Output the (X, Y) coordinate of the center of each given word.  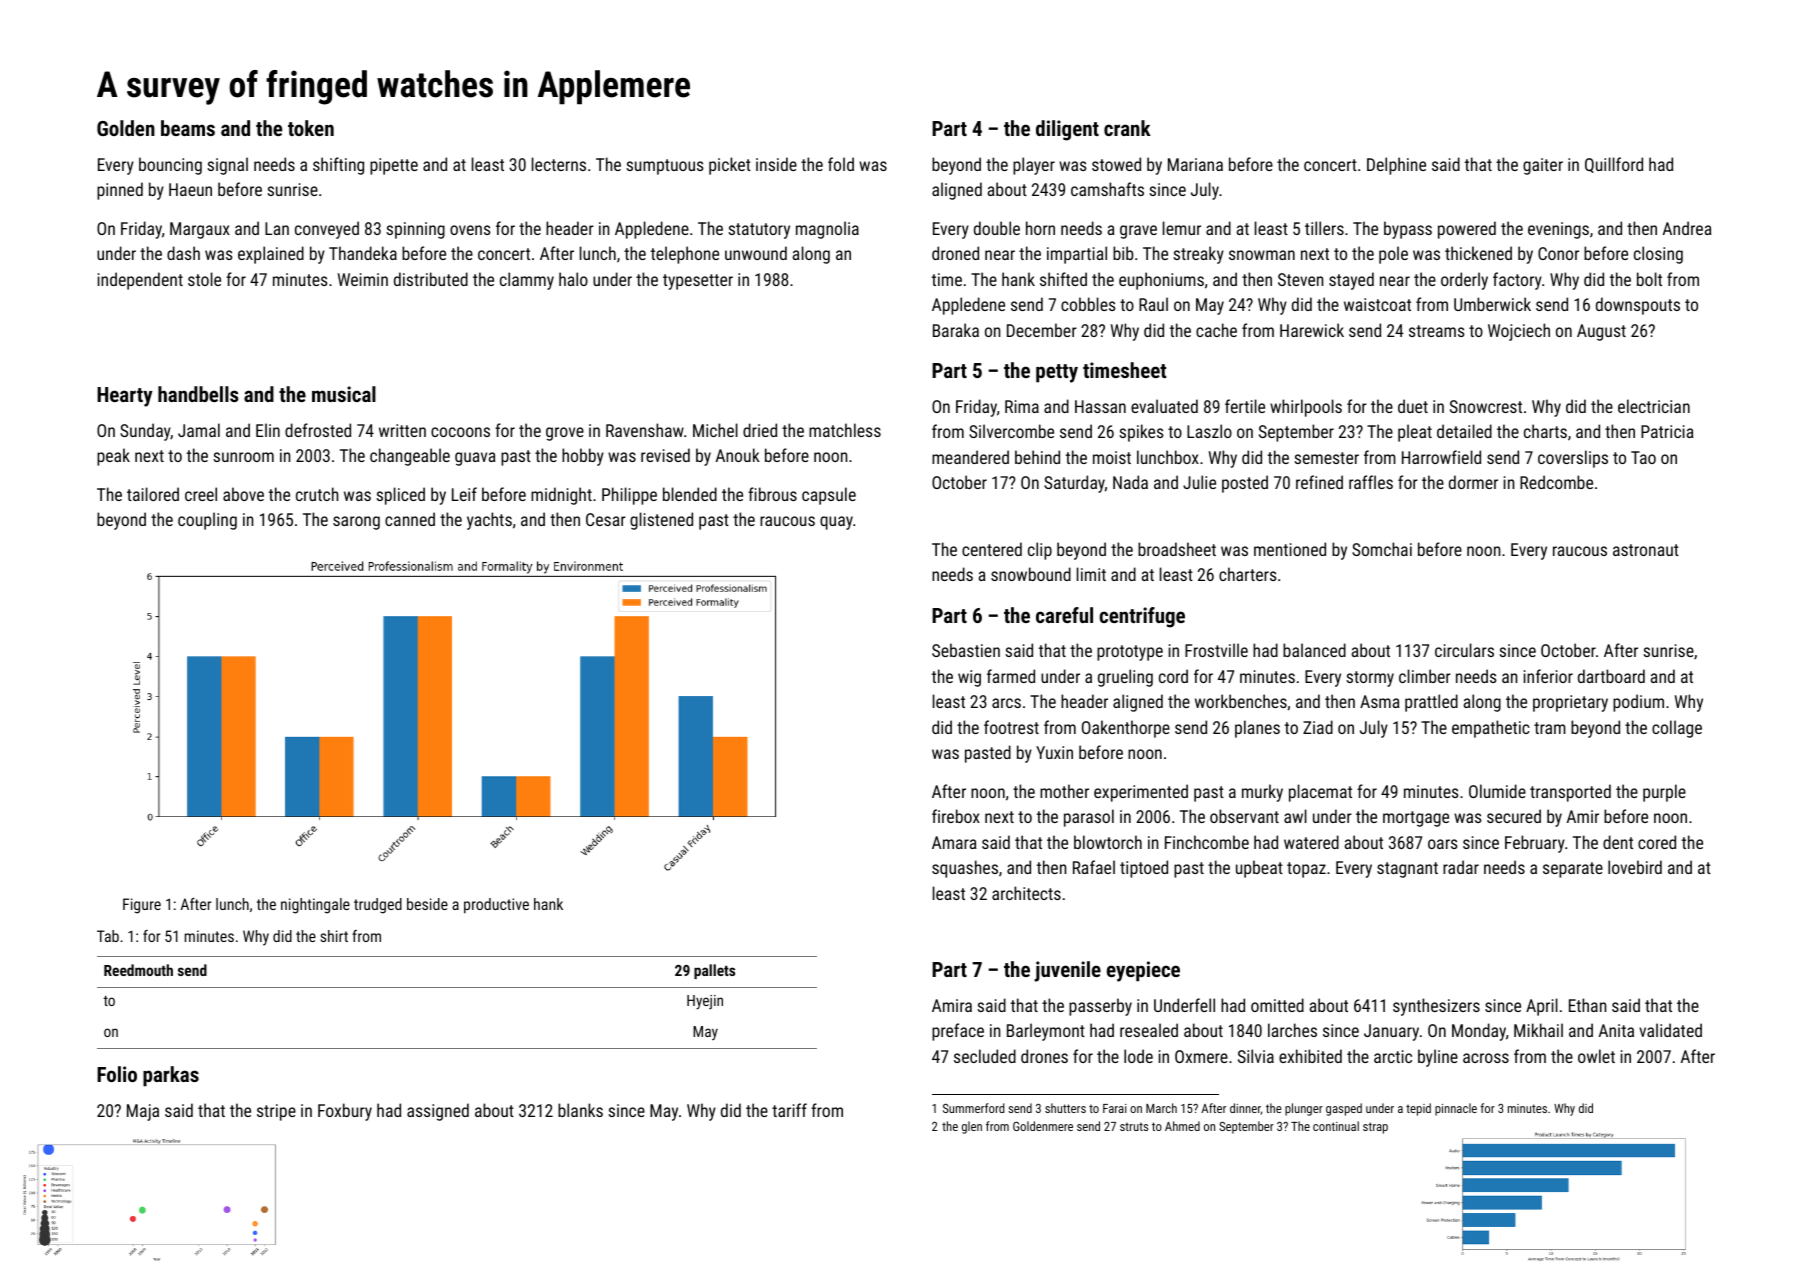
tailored (153, 494)
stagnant (1407, 870)
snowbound (1031, 574)
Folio (117, 1074)
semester (1326, 458)
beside (427, 904)
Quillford (1614, 165)
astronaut (1646, 550)
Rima (1022, 406)
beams (188, 128)
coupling (207, 521)
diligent (1067, 130)
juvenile (1067, 971)
